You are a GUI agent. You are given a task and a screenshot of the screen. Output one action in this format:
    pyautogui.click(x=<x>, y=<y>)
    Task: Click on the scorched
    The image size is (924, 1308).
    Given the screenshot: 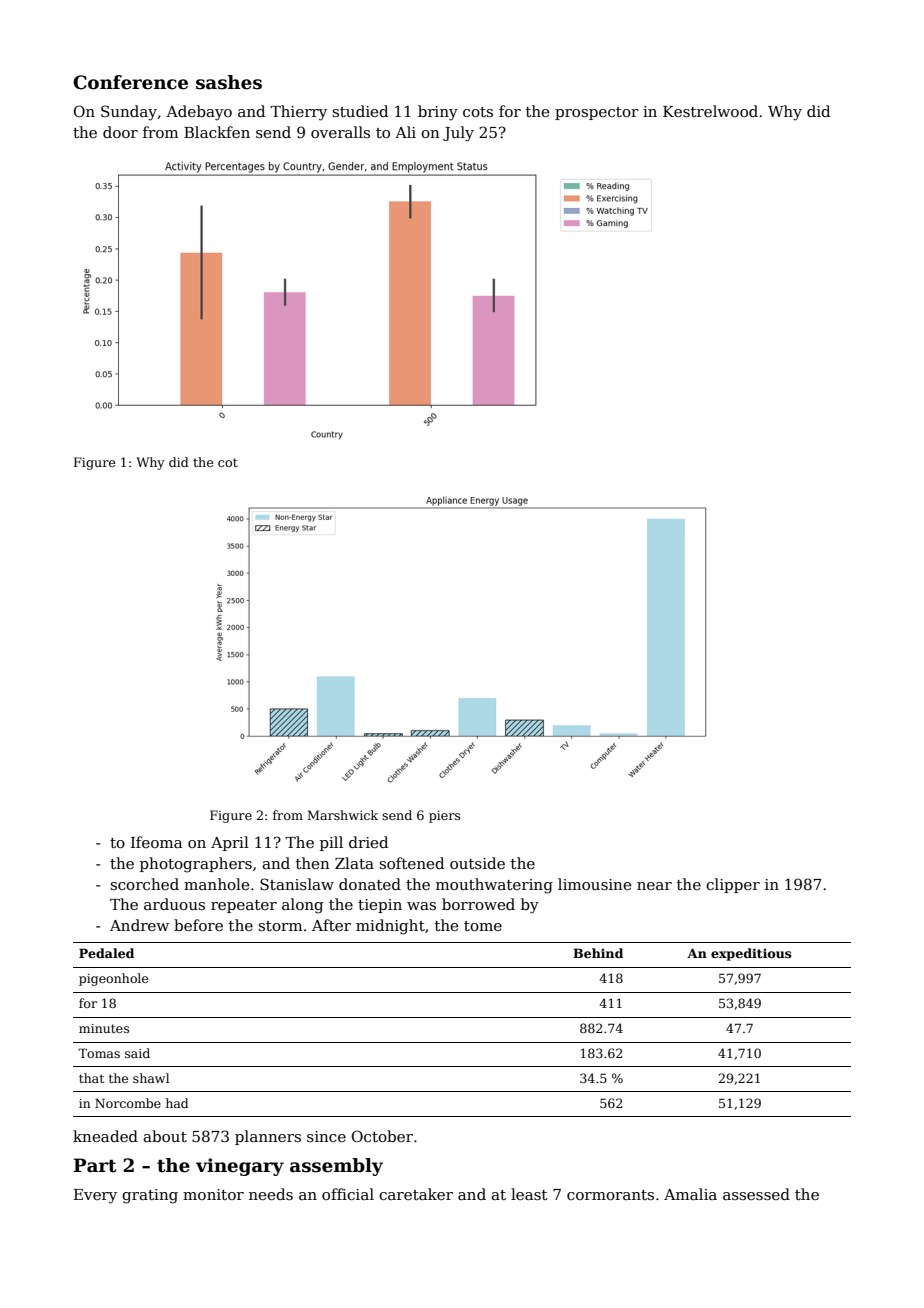 What is the action you would take?
    pyautogui.click(x=144, y=884)
